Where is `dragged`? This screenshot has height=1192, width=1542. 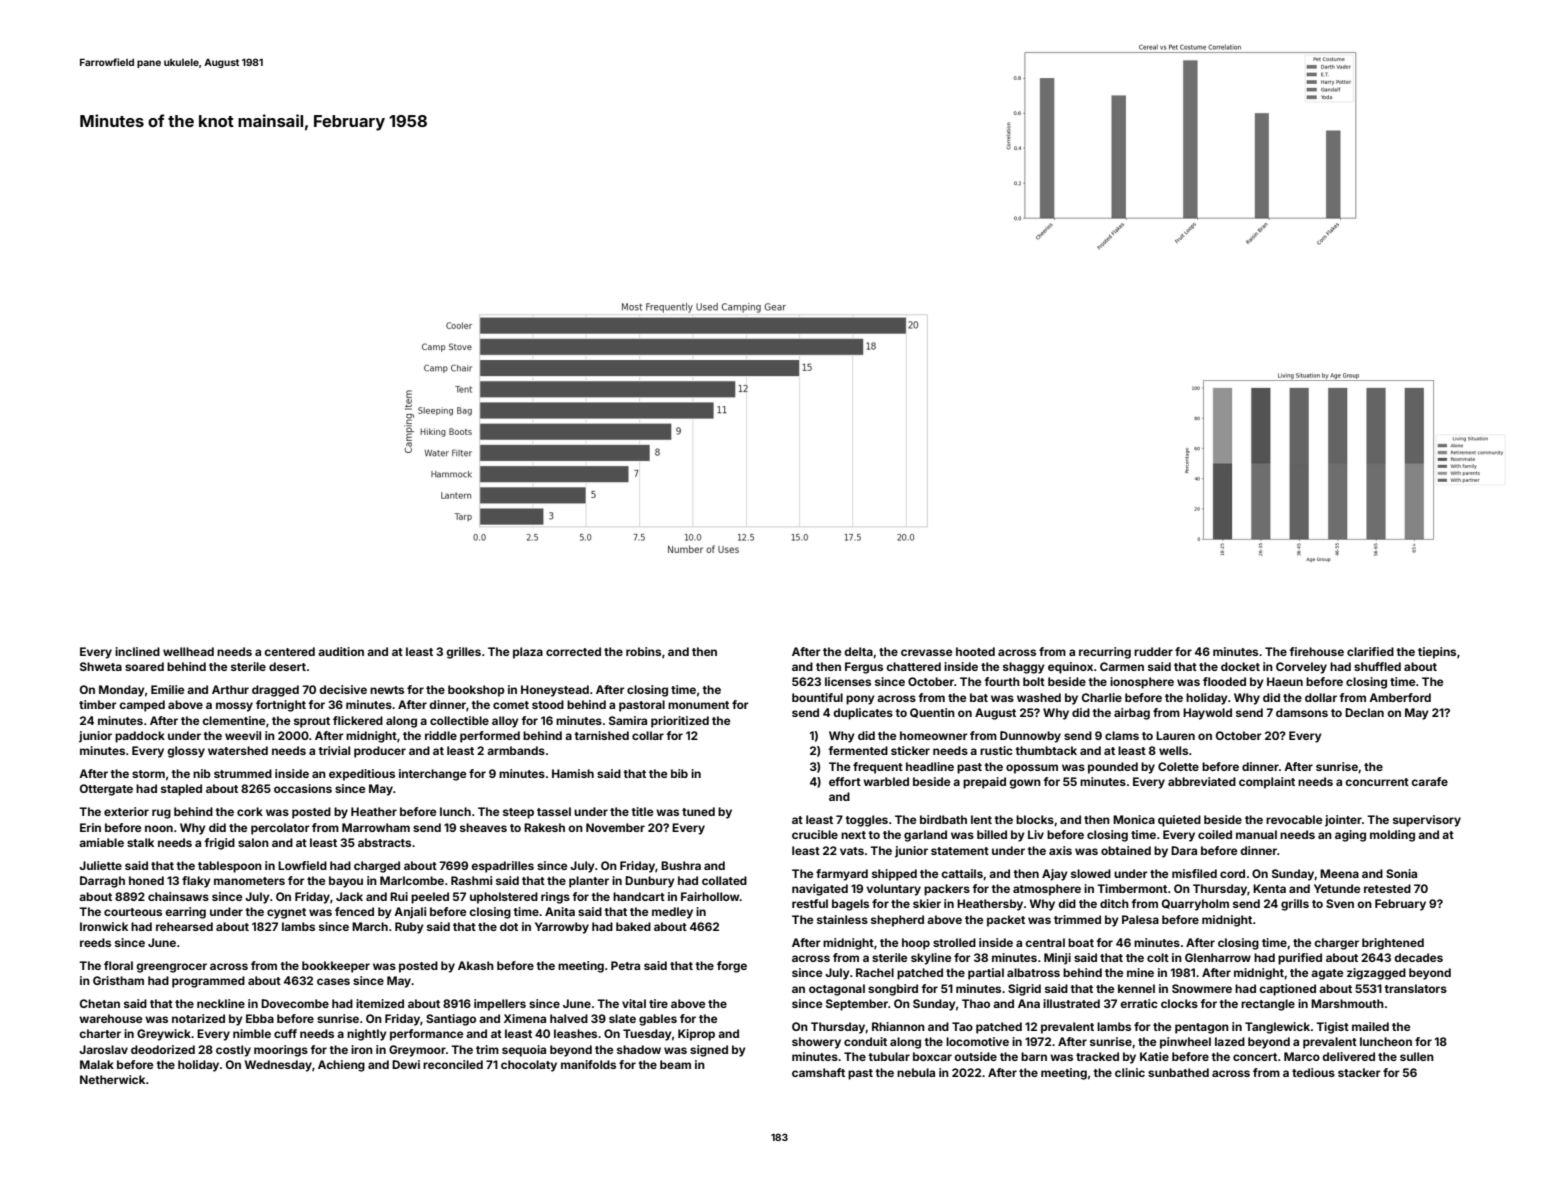
dragged is located at coordinates (275, 691).
